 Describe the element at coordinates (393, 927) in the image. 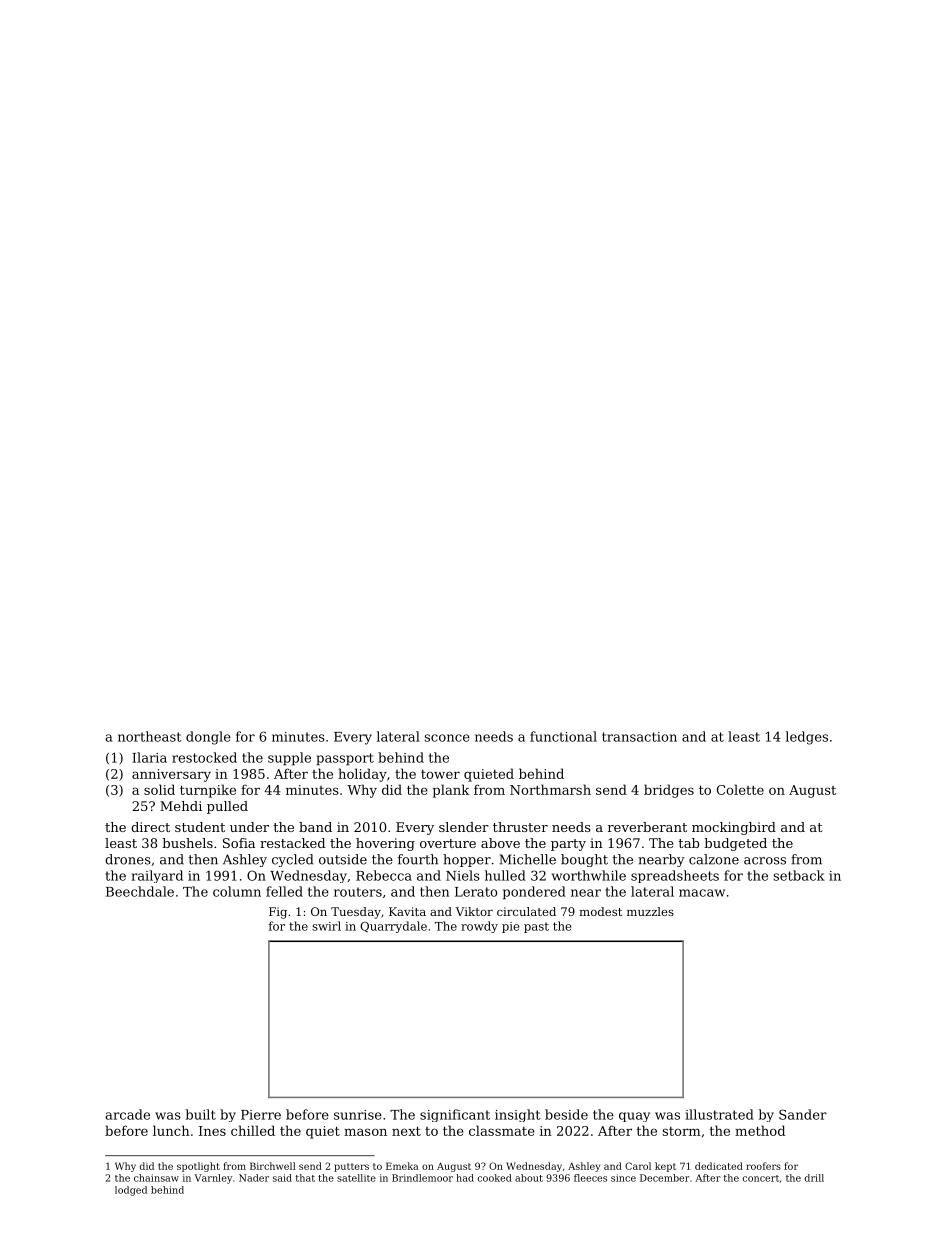

I see `Quarrydale` at that location.
